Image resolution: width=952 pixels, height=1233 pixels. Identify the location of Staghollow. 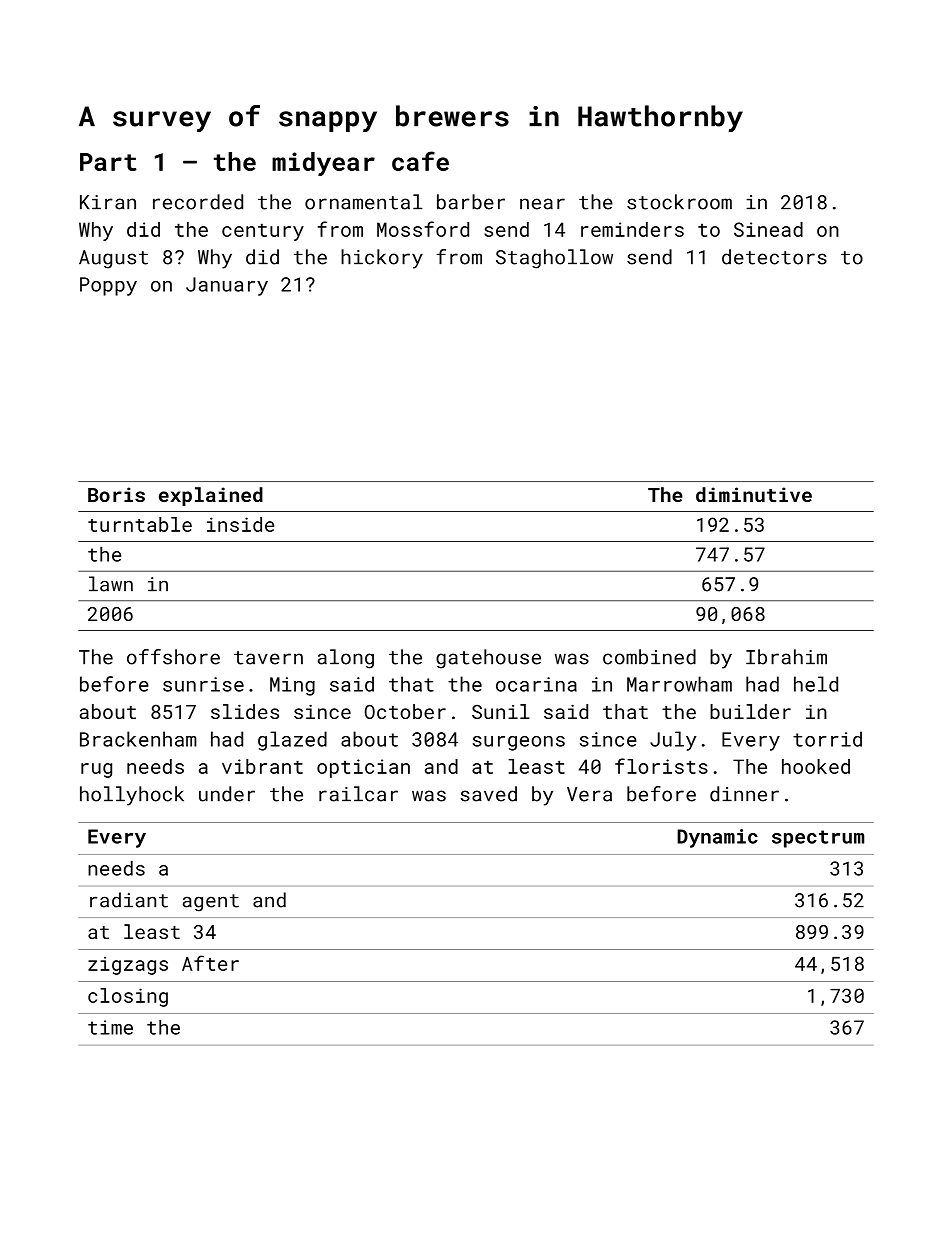
(554, 259).
